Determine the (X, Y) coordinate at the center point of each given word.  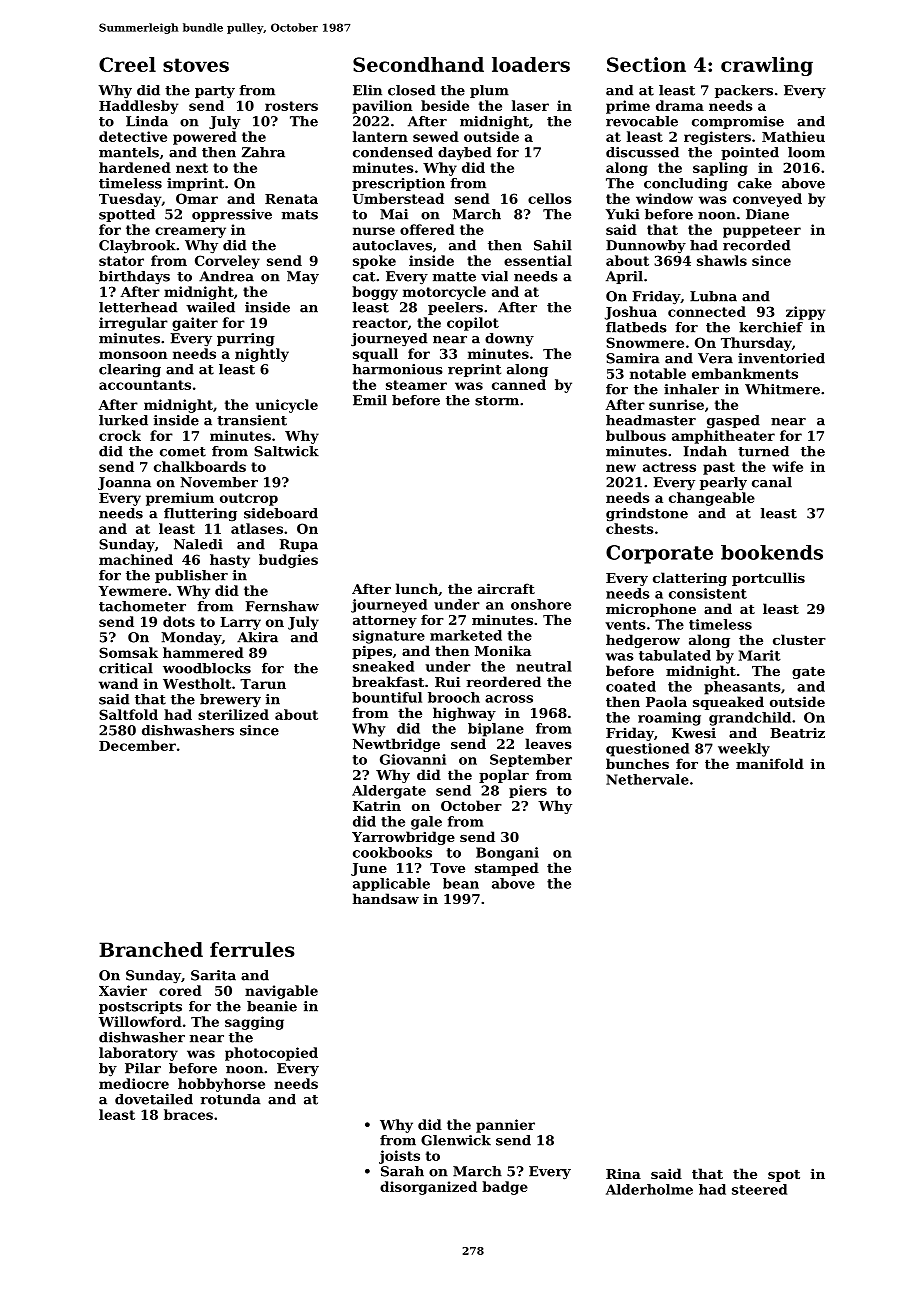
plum (489, 91)
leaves (548, 743)
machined (136, 559)
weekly (744, 750)
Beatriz (797, 733)
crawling (767, 66)
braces (188, 1114)
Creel (127, 64)
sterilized (233, 714)
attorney (385, 621)
